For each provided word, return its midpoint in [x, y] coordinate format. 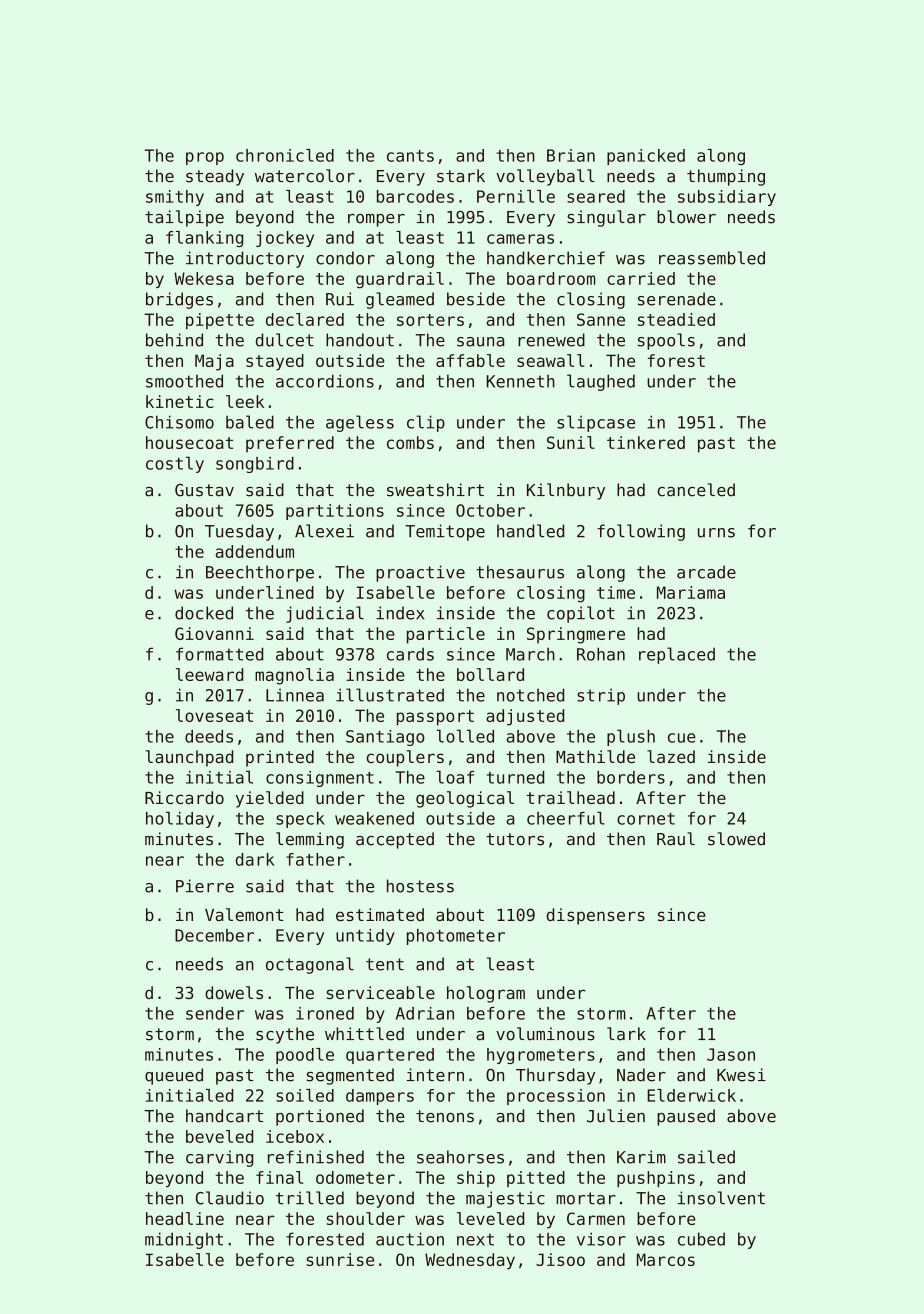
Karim [641, 1157]
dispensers [596, 916]
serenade [677, 299]
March [530, 654]
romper [376, 220]
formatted [219, 654]
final [279, 1177]
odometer [355, 1177]
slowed [736, 839]
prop [205, 158]
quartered [390, 1056]
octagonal [310, 965]
